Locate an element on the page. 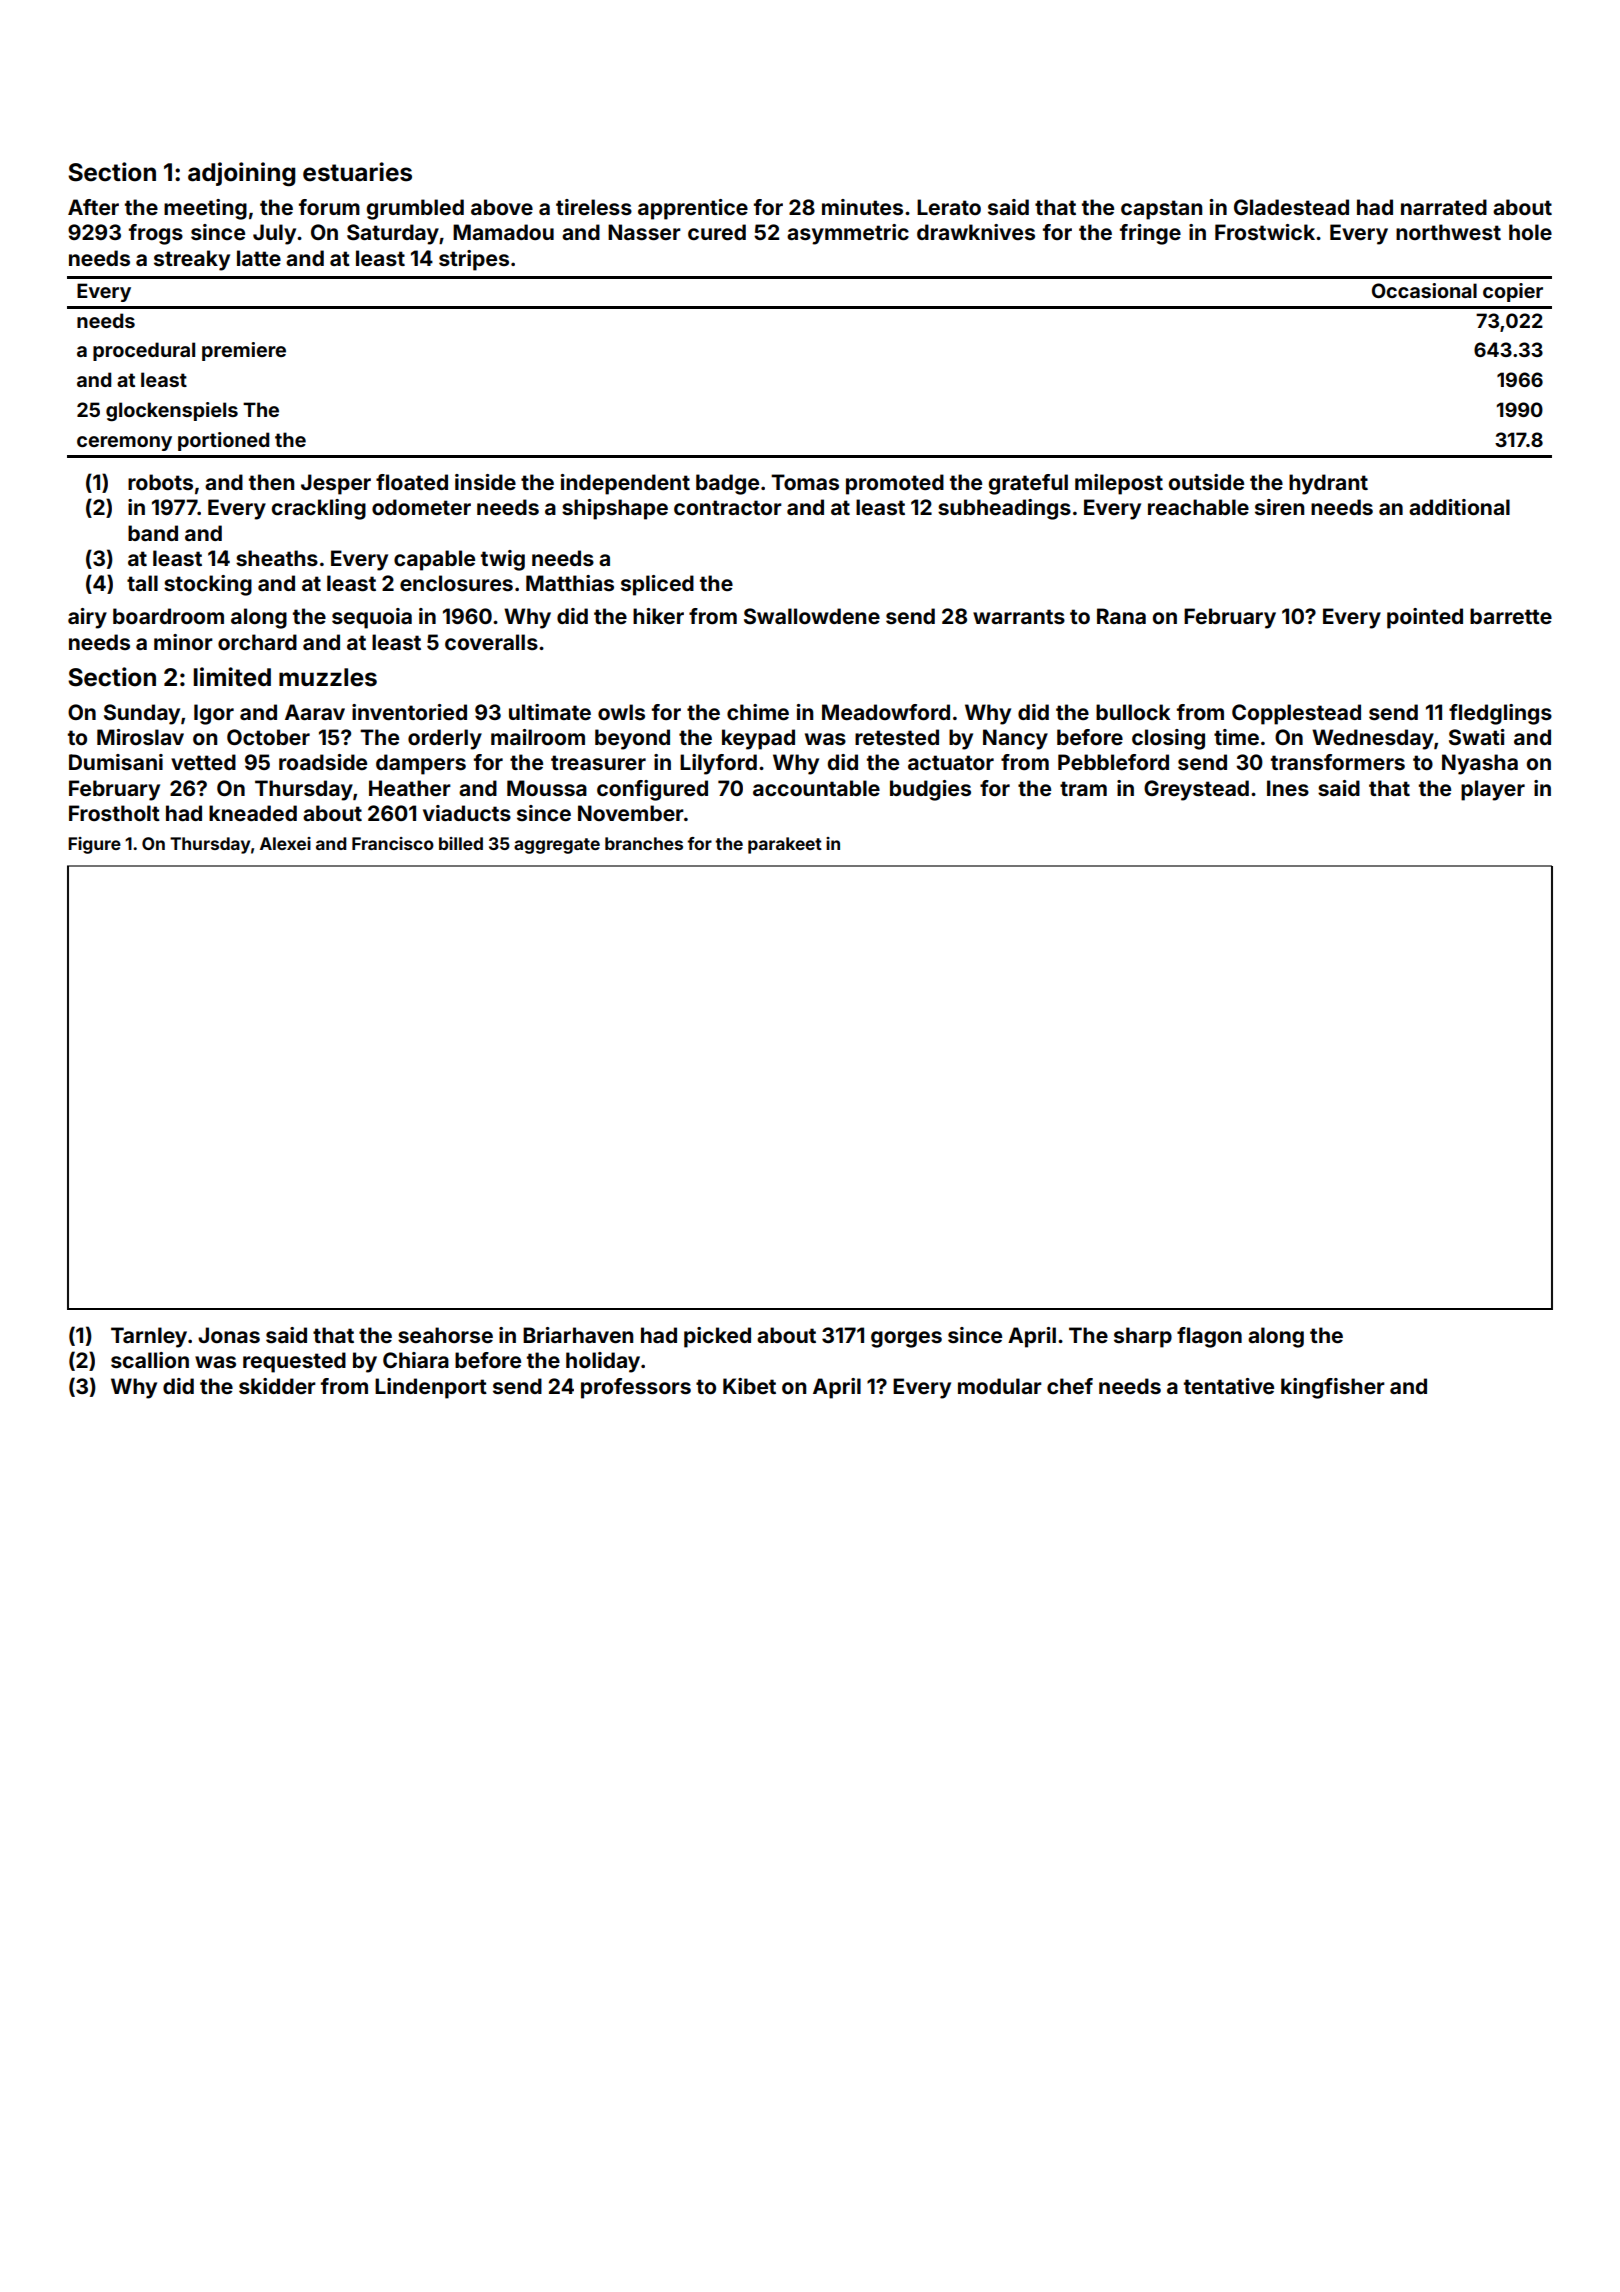 This image has height=2292, width=1620. subheadings is located at coordinates (1004, 509).
